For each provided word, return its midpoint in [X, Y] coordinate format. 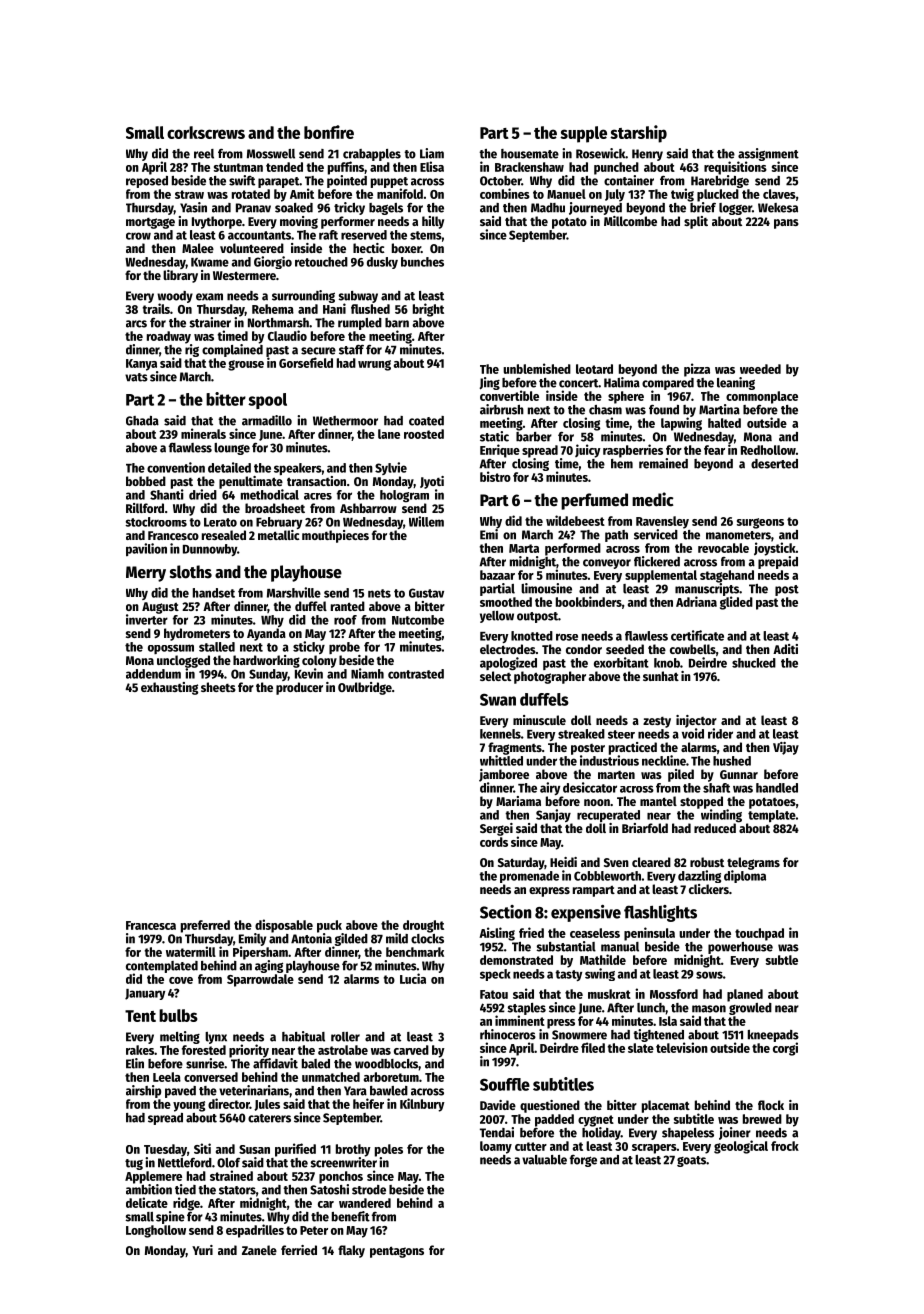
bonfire [329, 132]
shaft [716, 788]
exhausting [169, 688]
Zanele [259, 1250]
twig [682, 195]
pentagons [397, 1252]
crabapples [372, 155]
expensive [586, 913]
